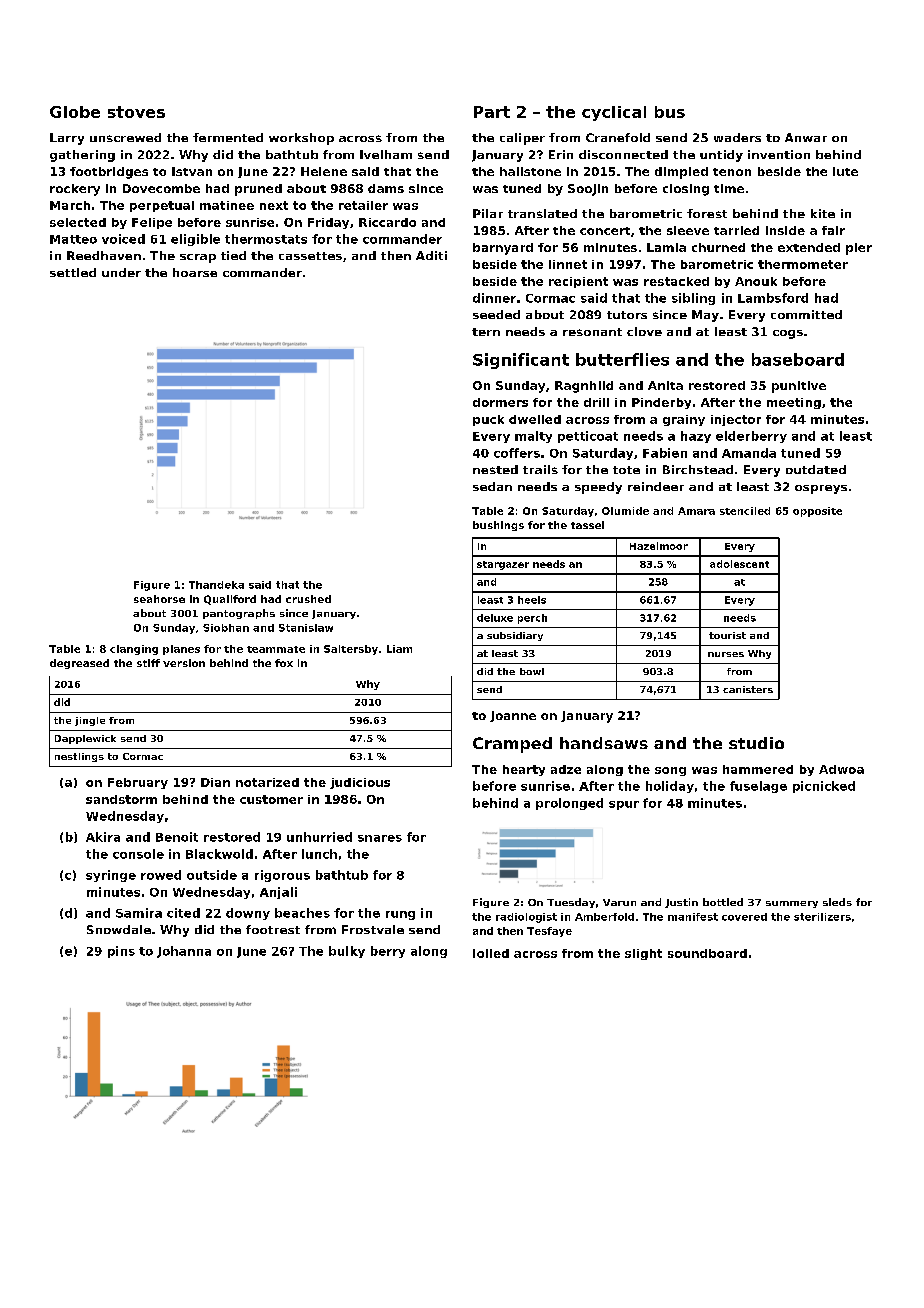  I want to click on trails, so click(540, 469).
